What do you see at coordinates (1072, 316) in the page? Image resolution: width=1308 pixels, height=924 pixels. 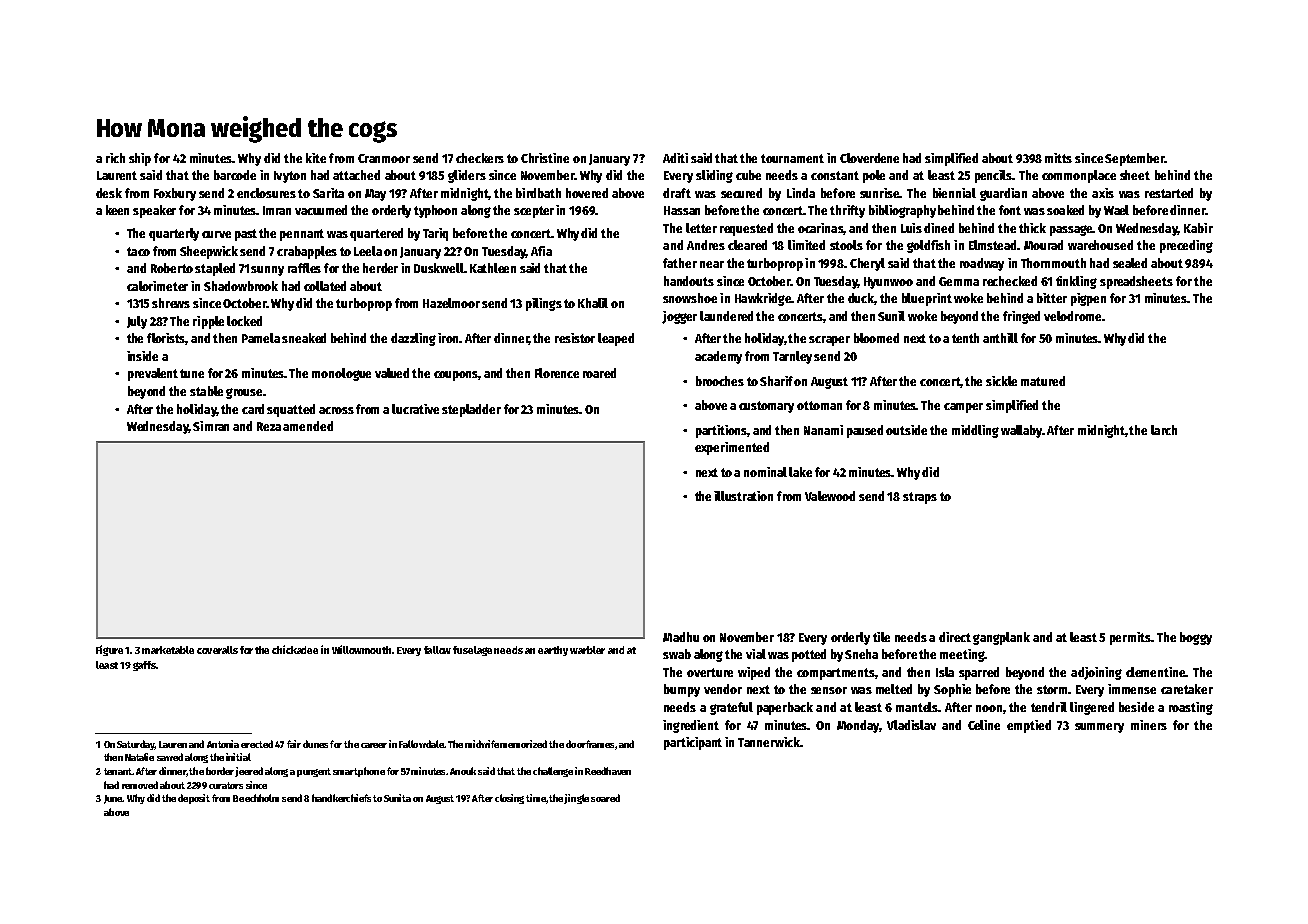 I see `velodrome` at bounding box center [1072, 316].
